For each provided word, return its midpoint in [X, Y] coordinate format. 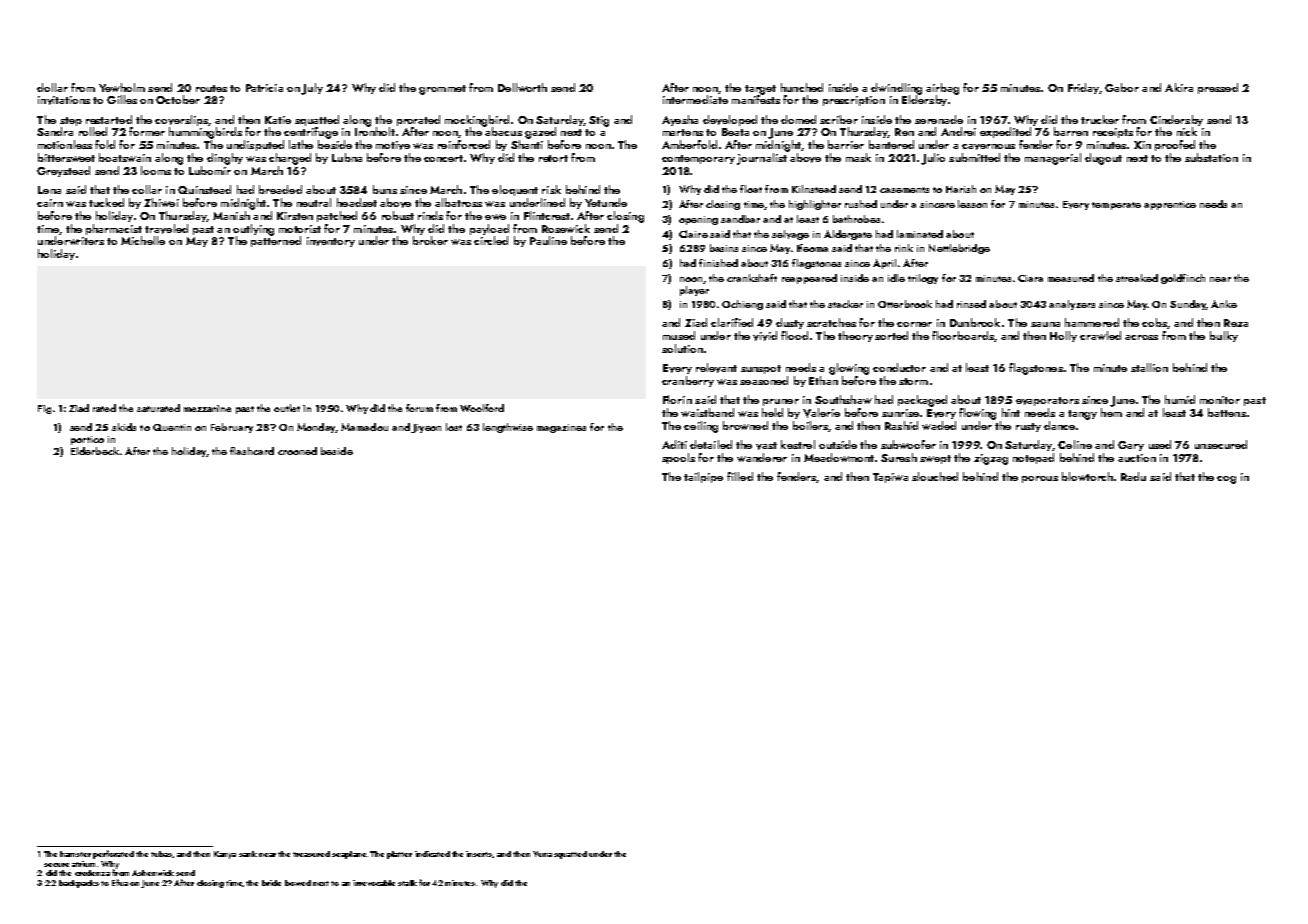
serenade [939, 119]
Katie [278, 120]
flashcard [252, 451]
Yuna [542, 854]
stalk [407, 883]
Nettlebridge [959, 249]
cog [1226, 480]
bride [271, 883]
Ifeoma [812, 248]
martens [683, 132]
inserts [479, 854]
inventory [331, 242]
